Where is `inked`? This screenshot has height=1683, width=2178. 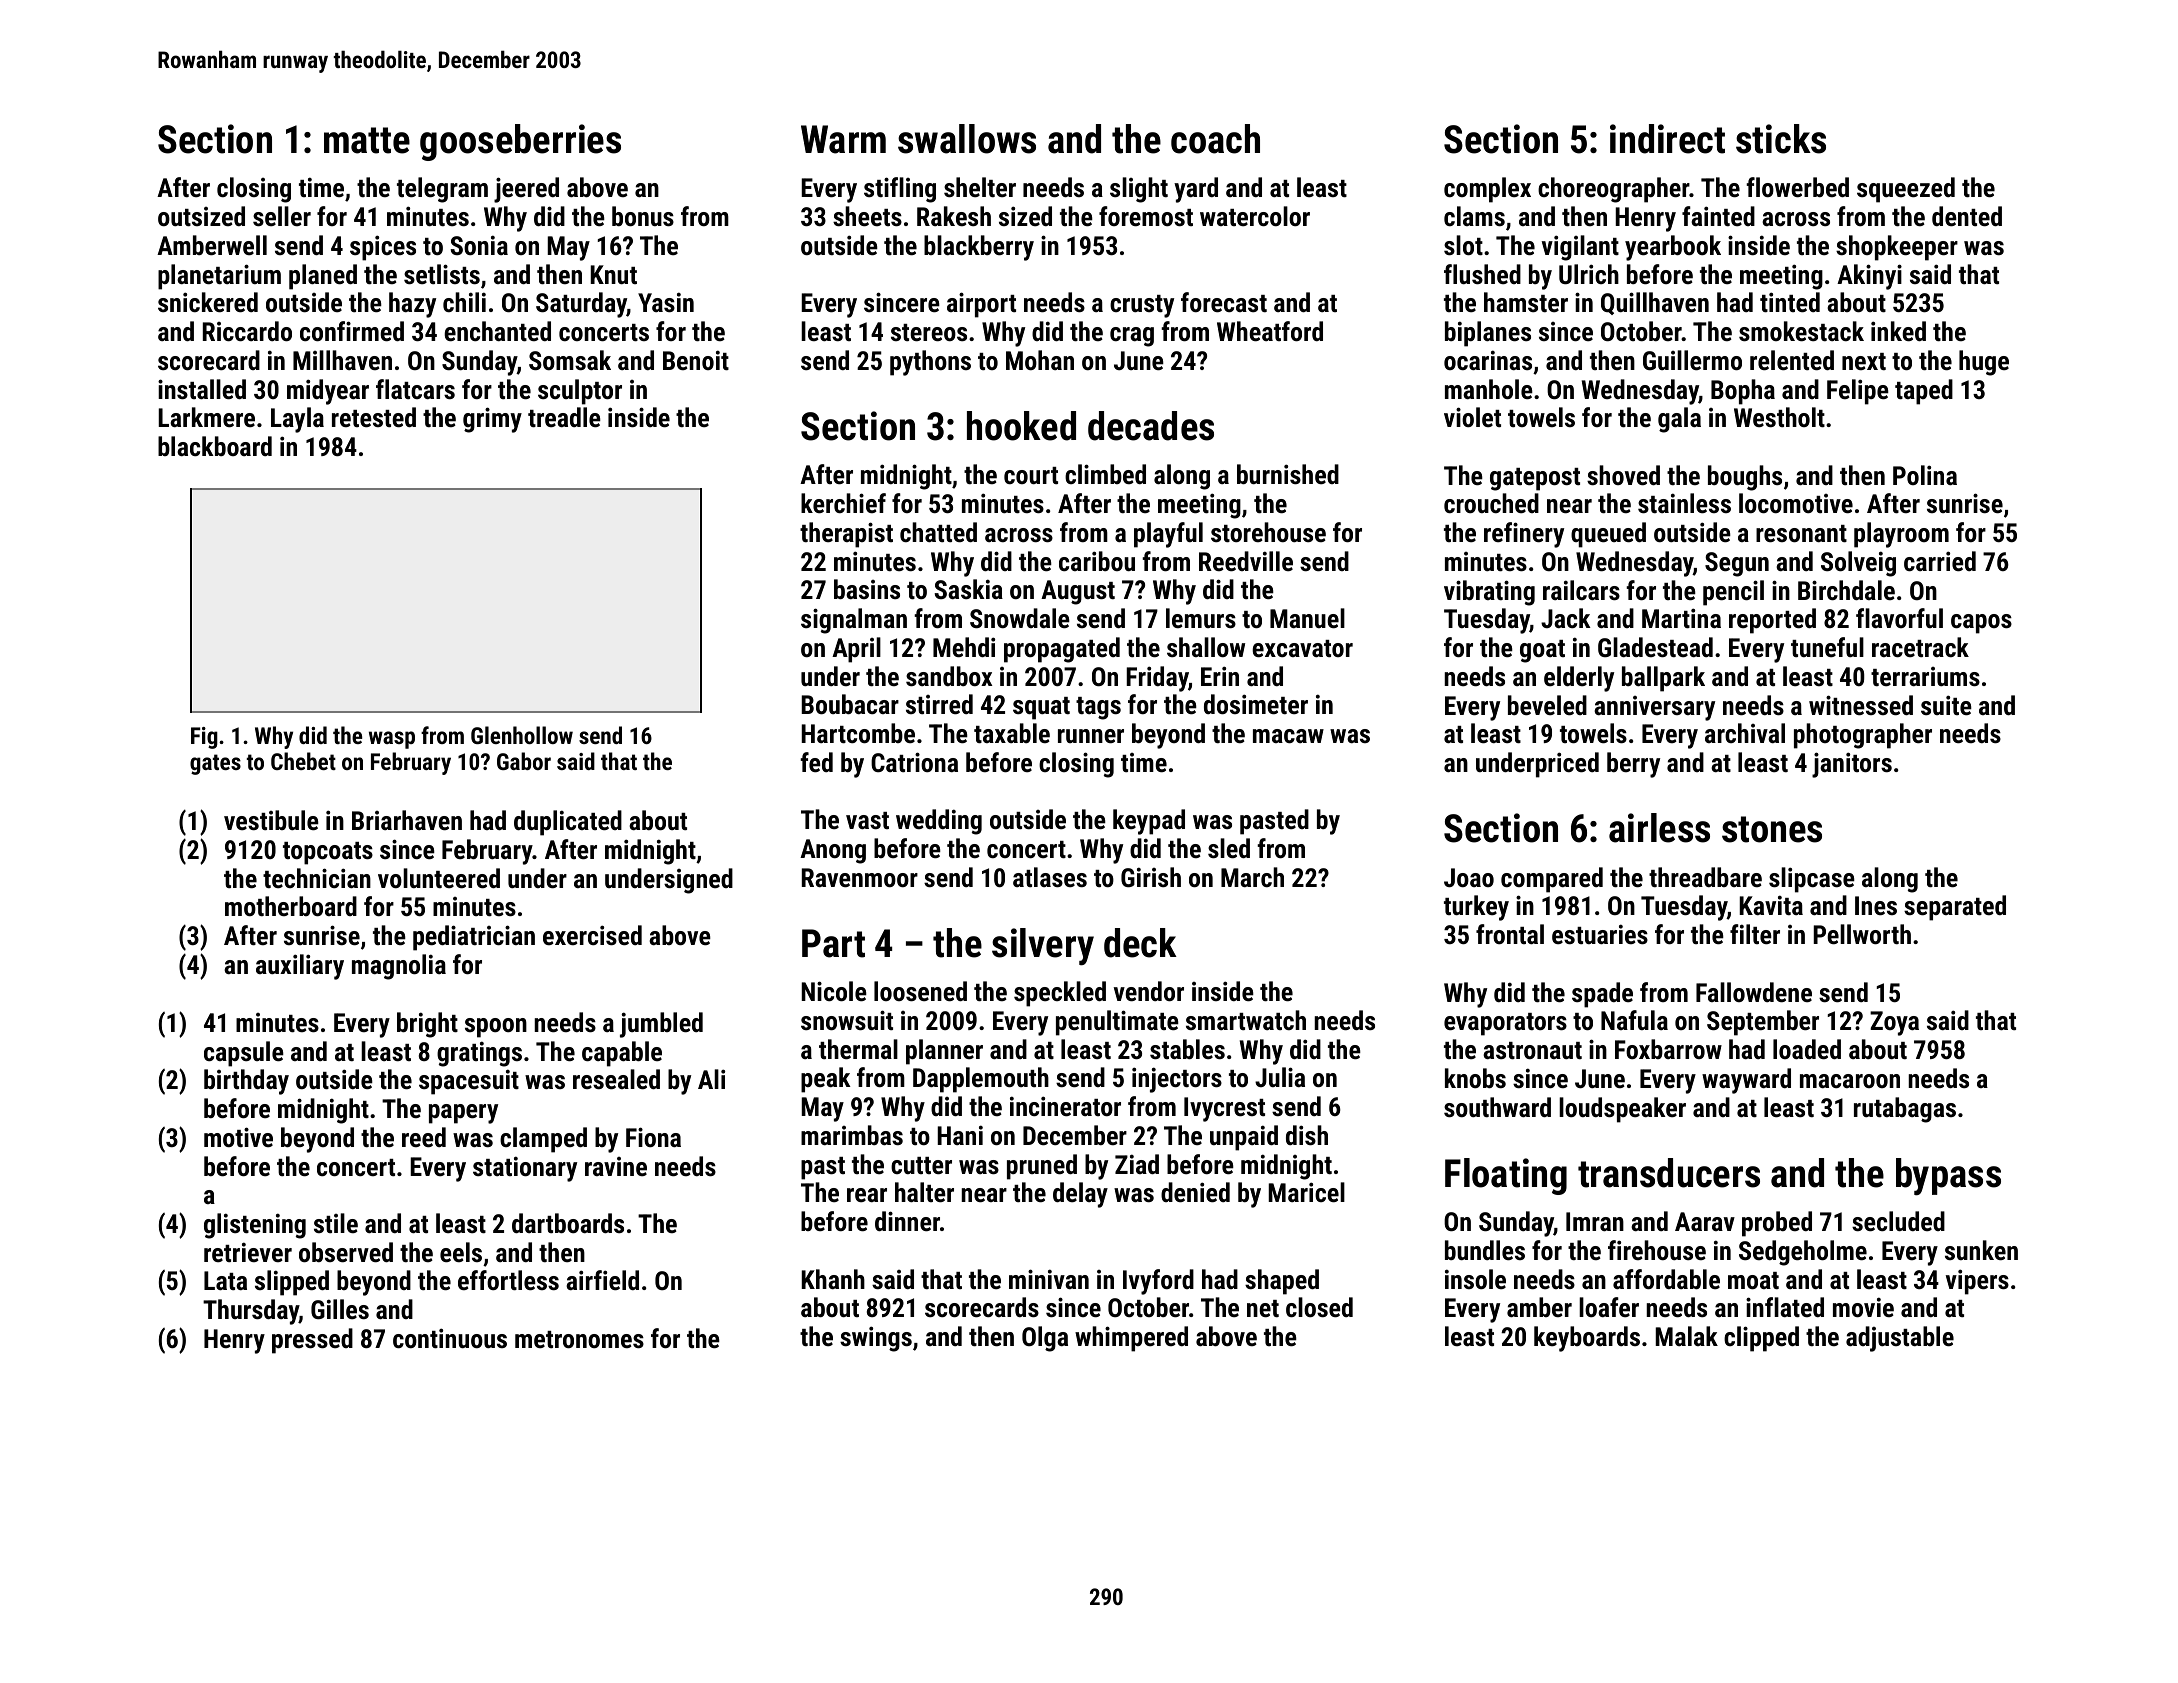 inked is located at coordinates (1898, 331).
